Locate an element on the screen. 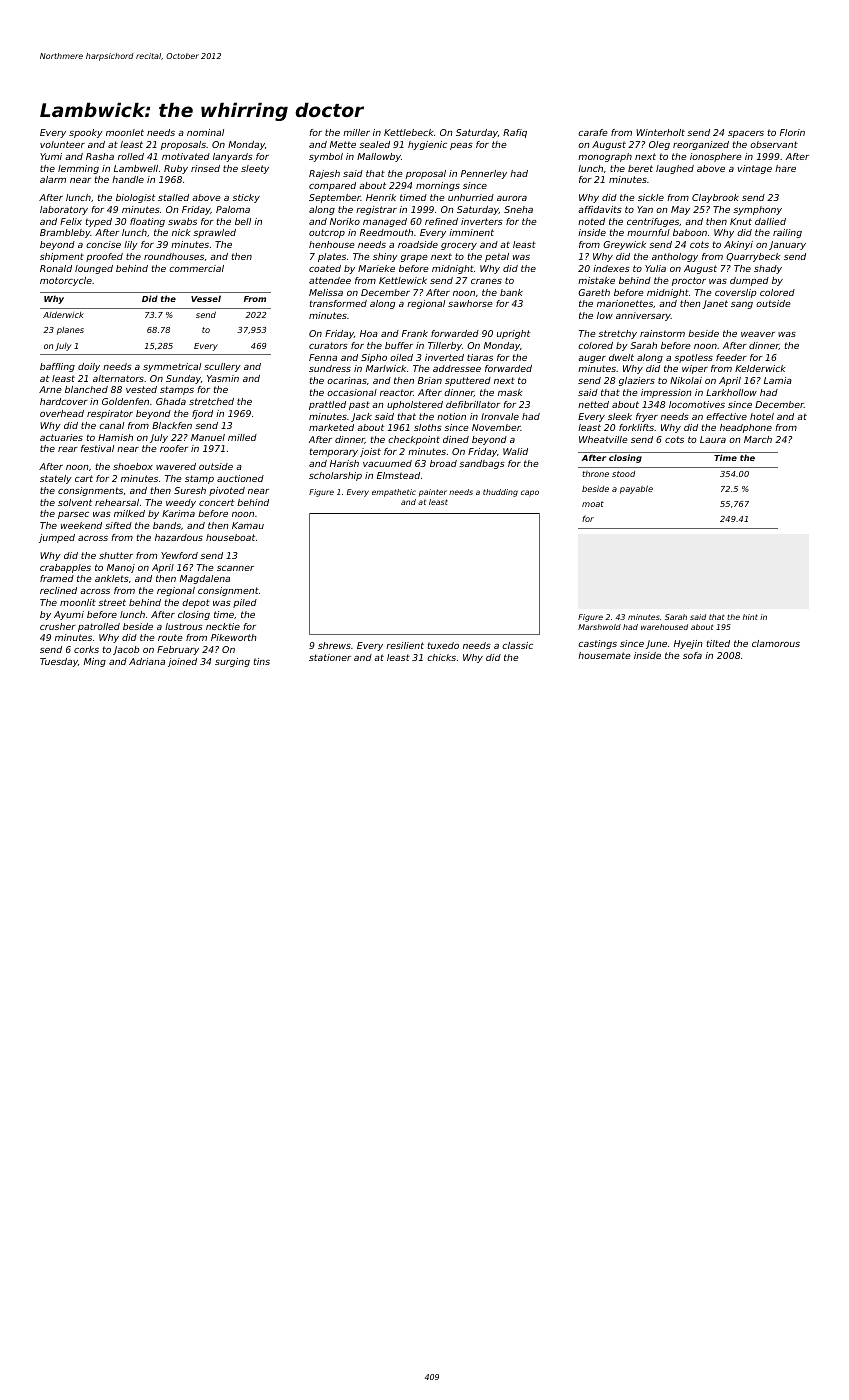  scholarship is located at coordinates (335, 476).
